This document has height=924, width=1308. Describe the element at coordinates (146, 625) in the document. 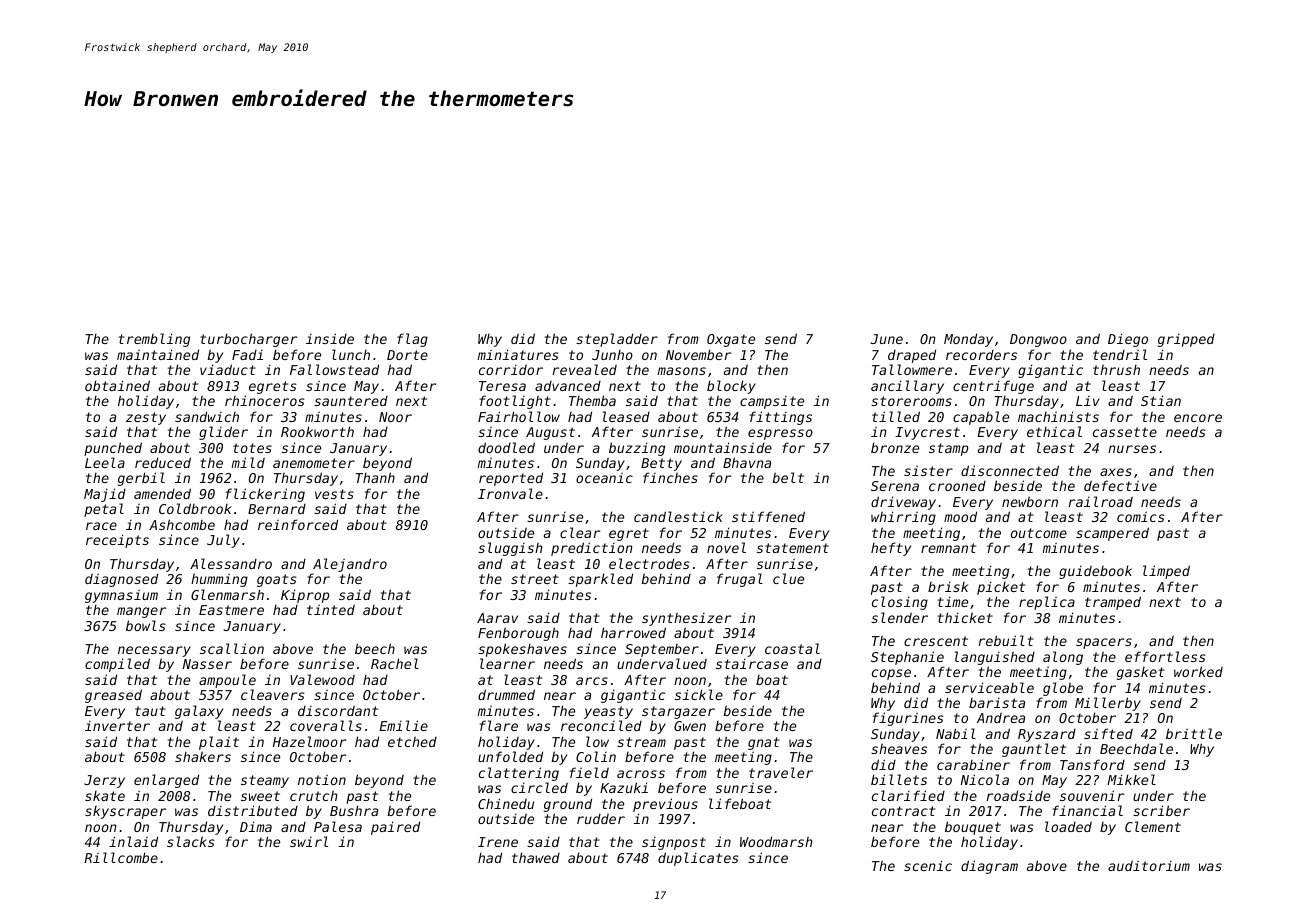

I see `bowls` at that location.
